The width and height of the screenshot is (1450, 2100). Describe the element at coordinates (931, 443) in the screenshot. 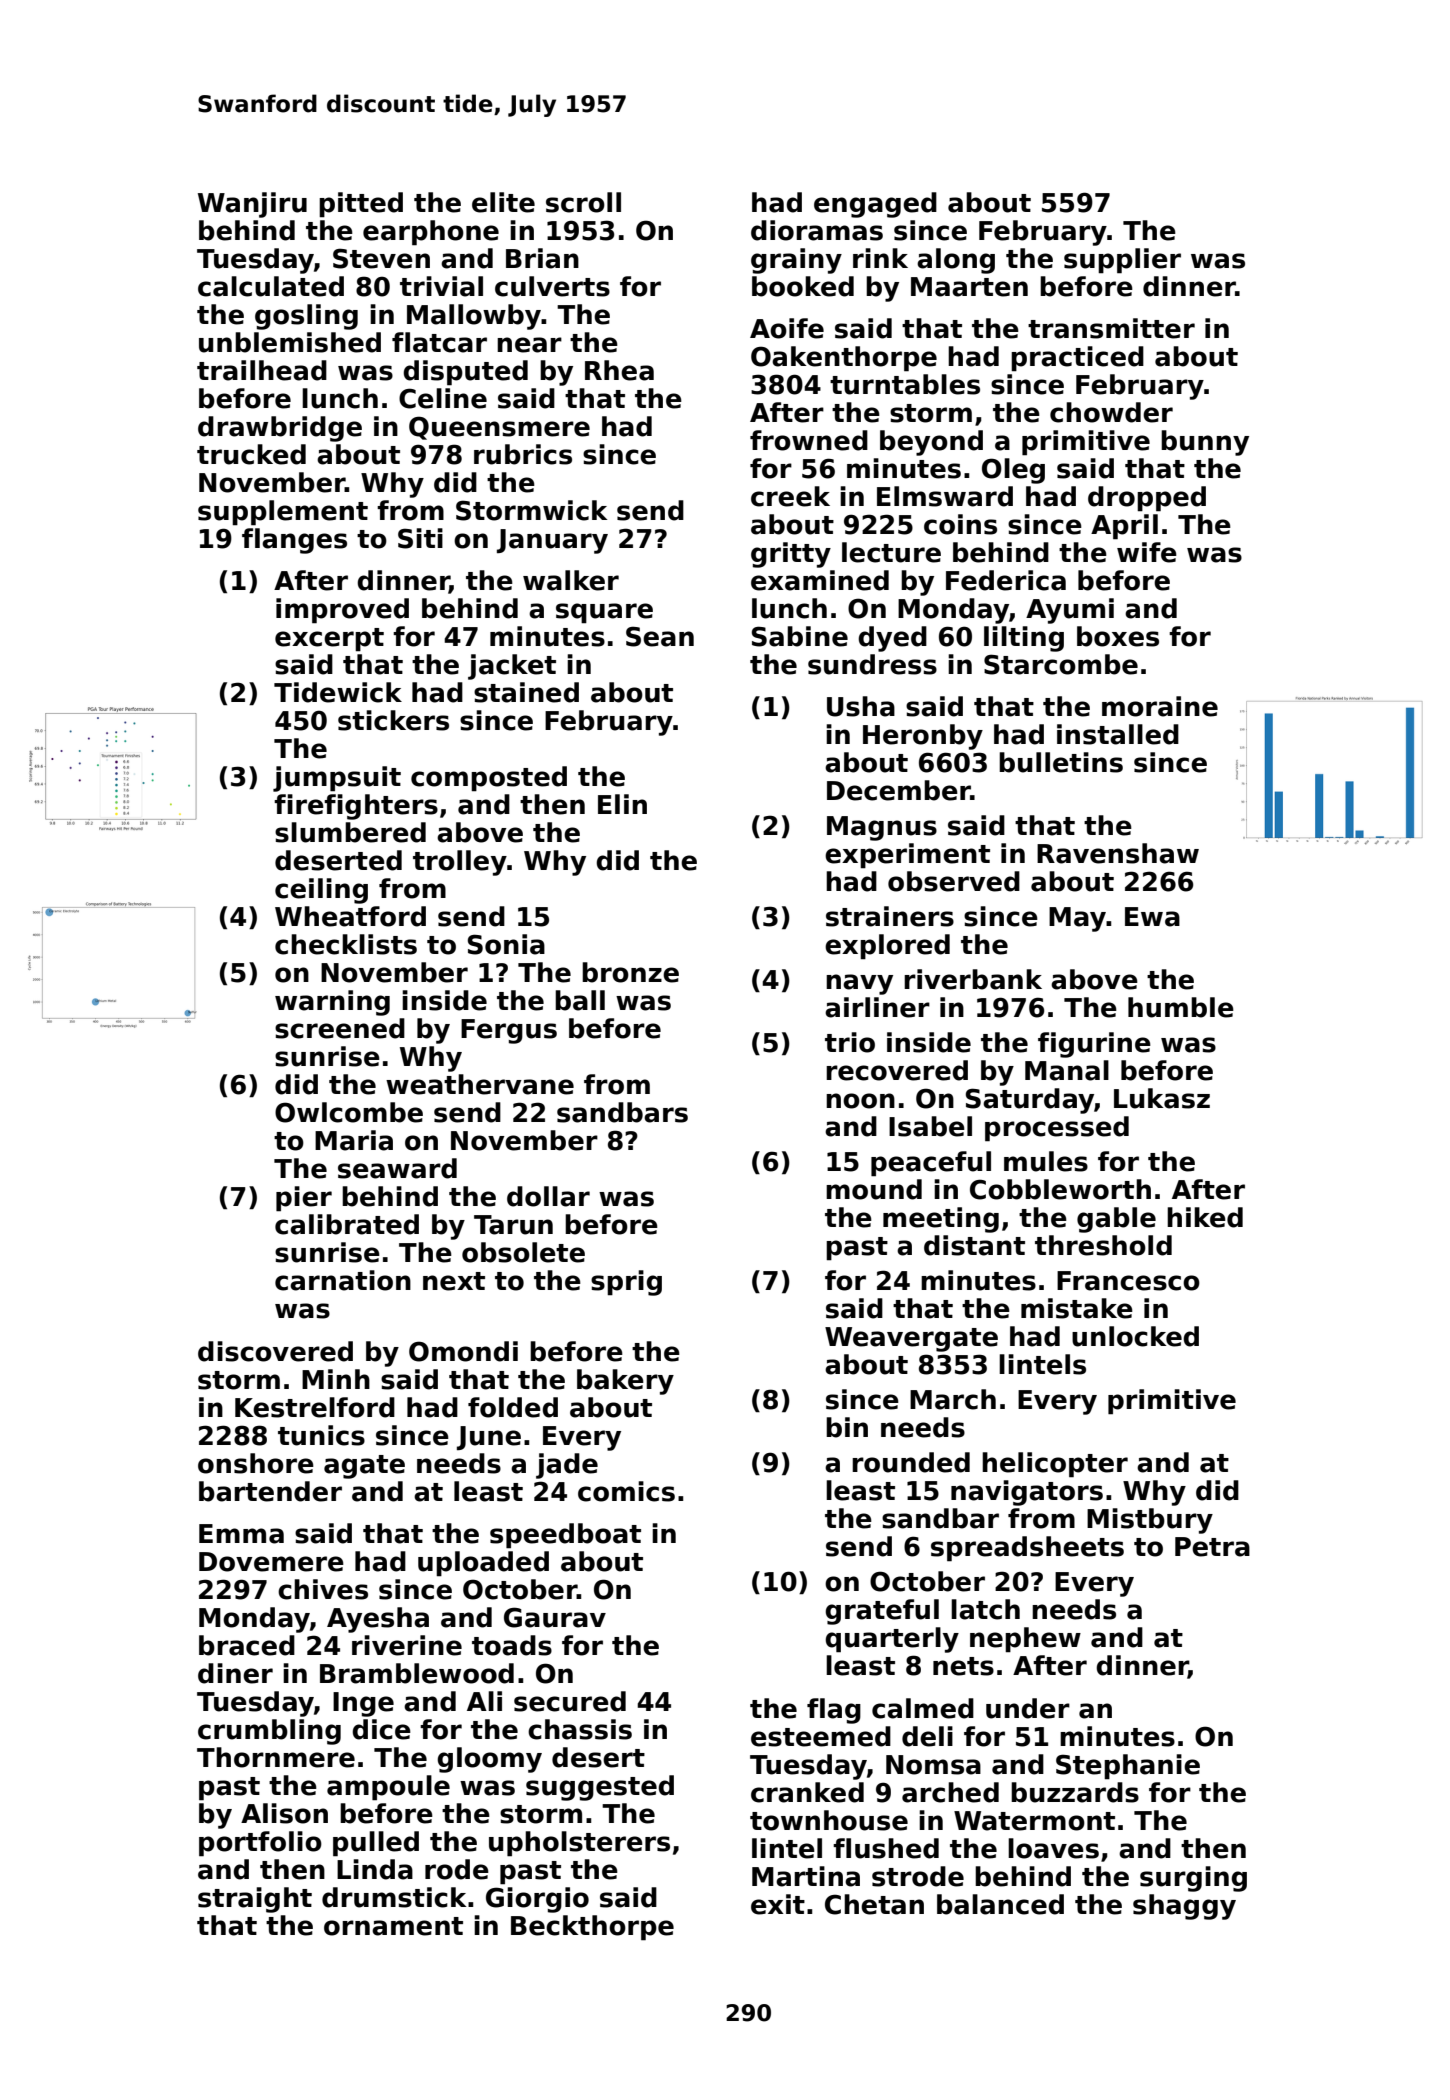

I see `beyond` at that location.
